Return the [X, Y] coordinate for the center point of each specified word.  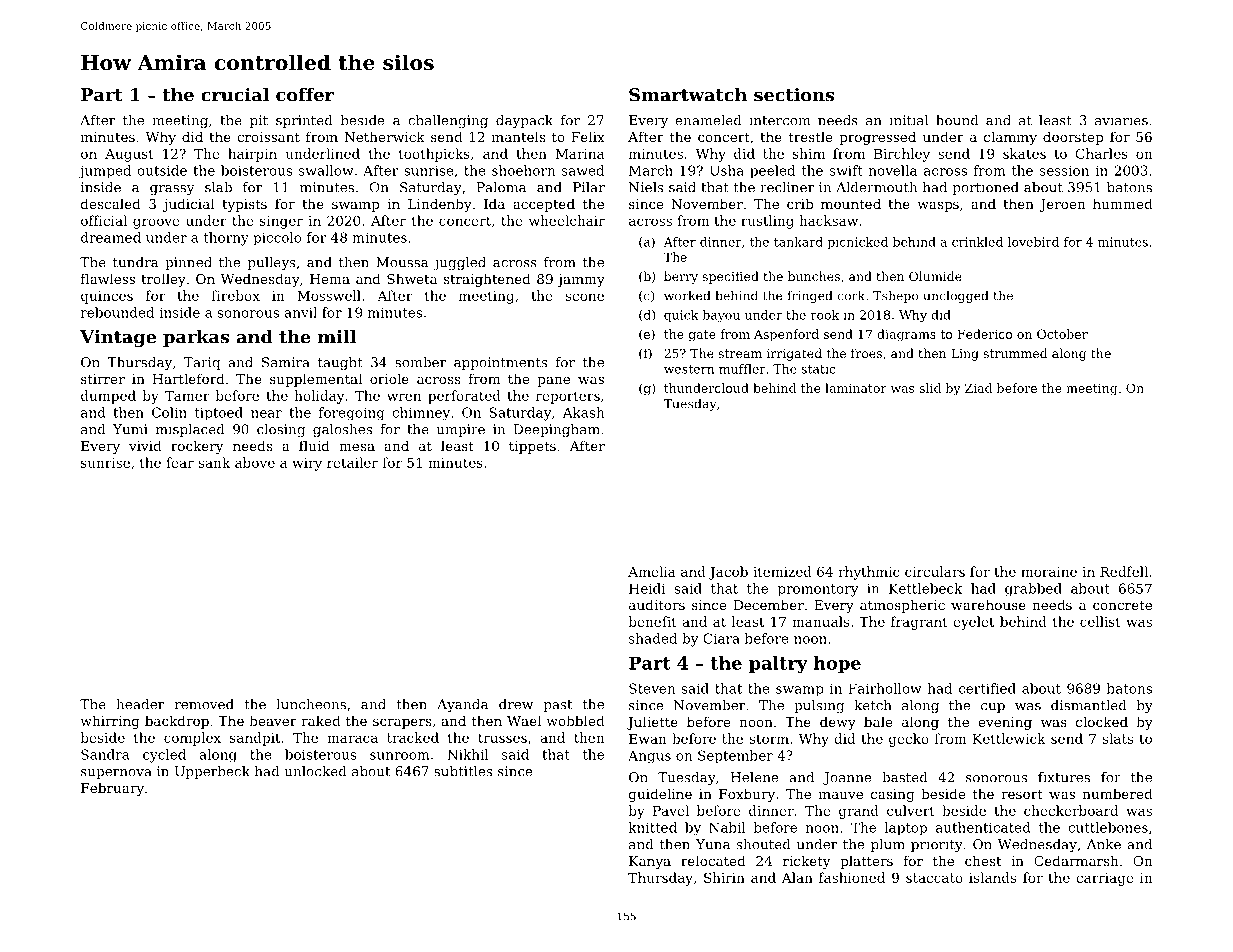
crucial [235, 95]
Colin [169, 412]
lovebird [1033, 242]
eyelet [974, 623]
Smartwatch [688, 95]
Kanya [650, 862]
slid [930, 388]
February [112, 789]
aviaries [1121, 120]
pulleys [271, 263]
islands [992, 877]
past [557, 706]
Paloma [501, 187]
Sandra [105, 754]
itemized [782, 571]
